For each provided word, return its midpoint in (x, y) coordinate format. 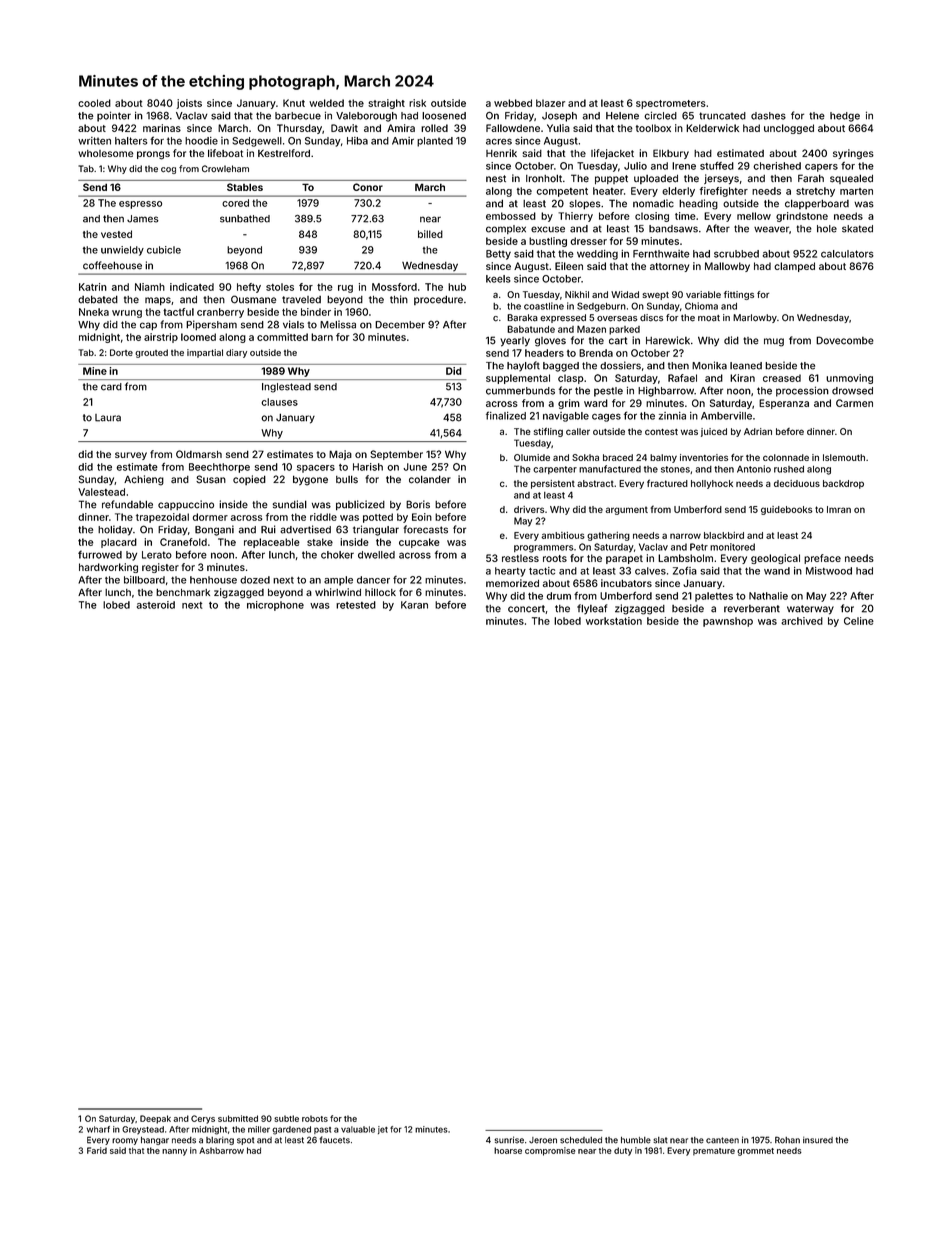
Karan (414, 605)
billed (430, 234)
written (94, 141)
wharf (98, 1129)
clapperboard (817, 204)
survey (131, 456)
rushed (789, 469)
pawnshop (728, 622)
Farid (97, 1150)
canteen (722, 1140)
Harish (368, 467)
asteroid (156, 605)
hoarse (508, 1150)
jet (383, 1130)
